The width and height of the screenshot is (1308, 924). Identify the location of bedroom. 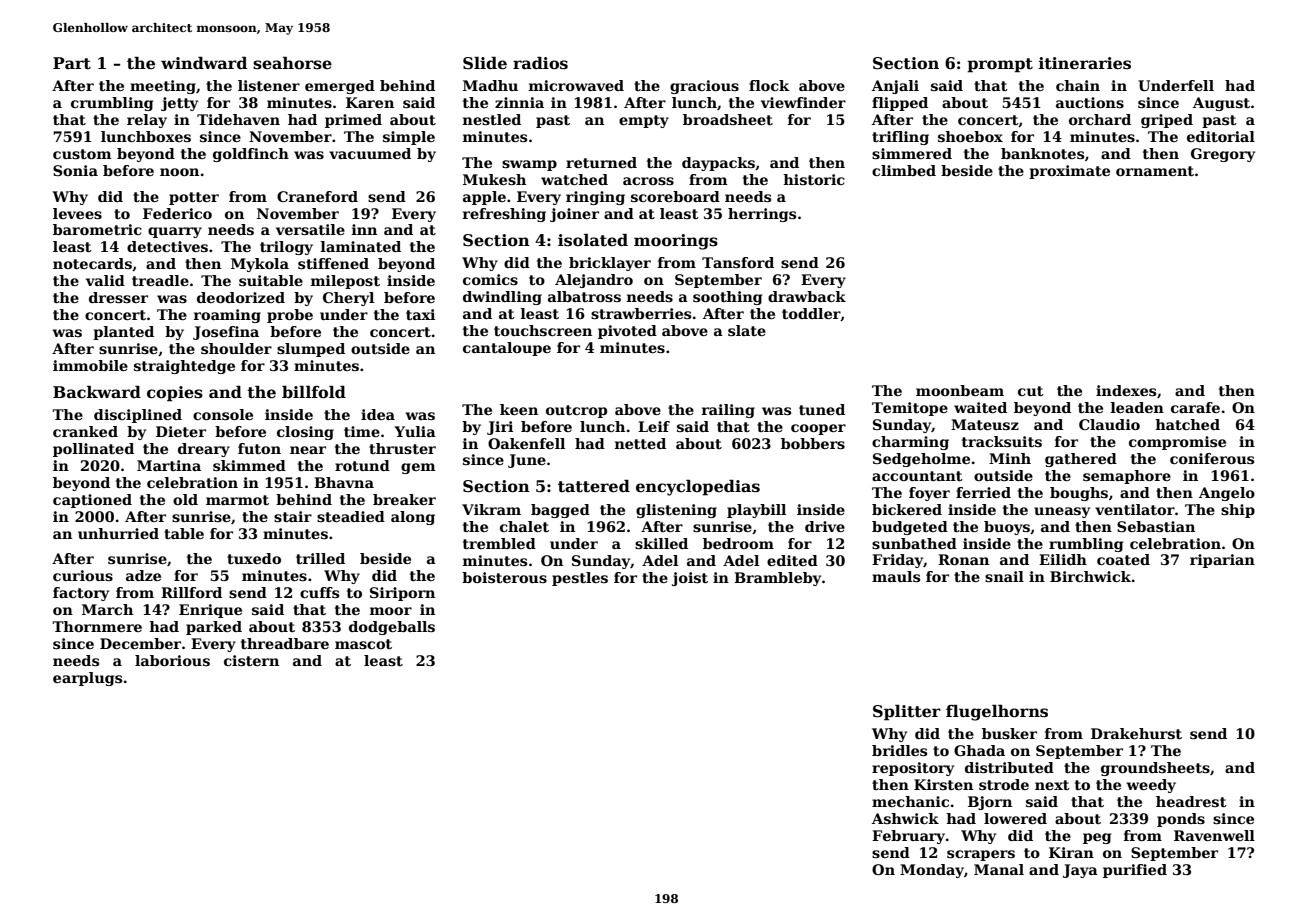
(738, 543).
